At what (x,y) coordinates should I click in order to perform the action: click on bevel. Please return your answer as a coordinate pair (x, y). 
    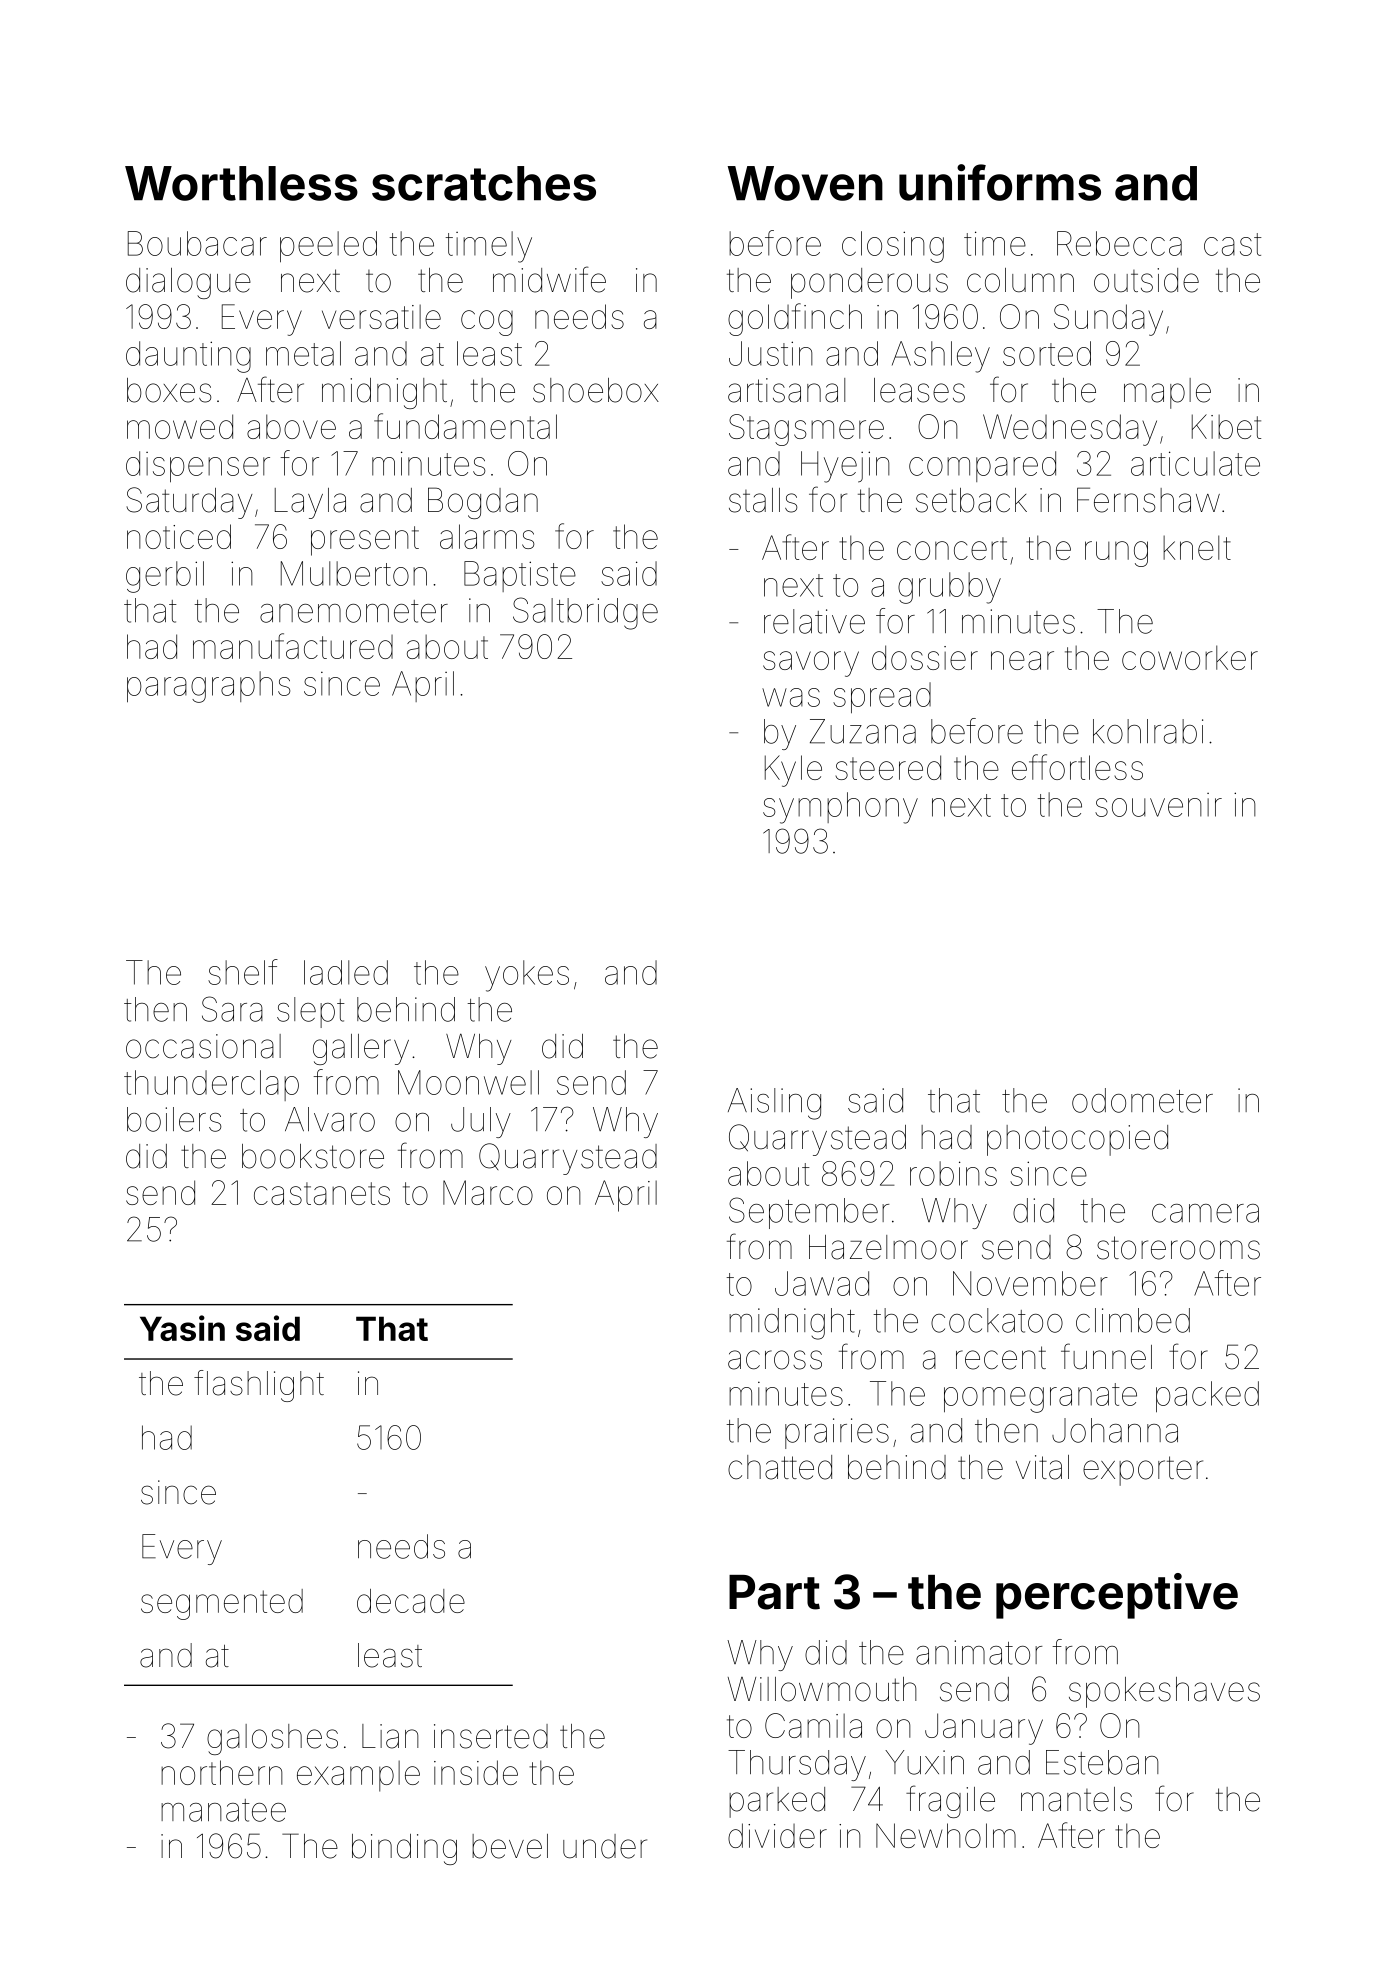
    Looking at the image, I should click on (510, 1846).
